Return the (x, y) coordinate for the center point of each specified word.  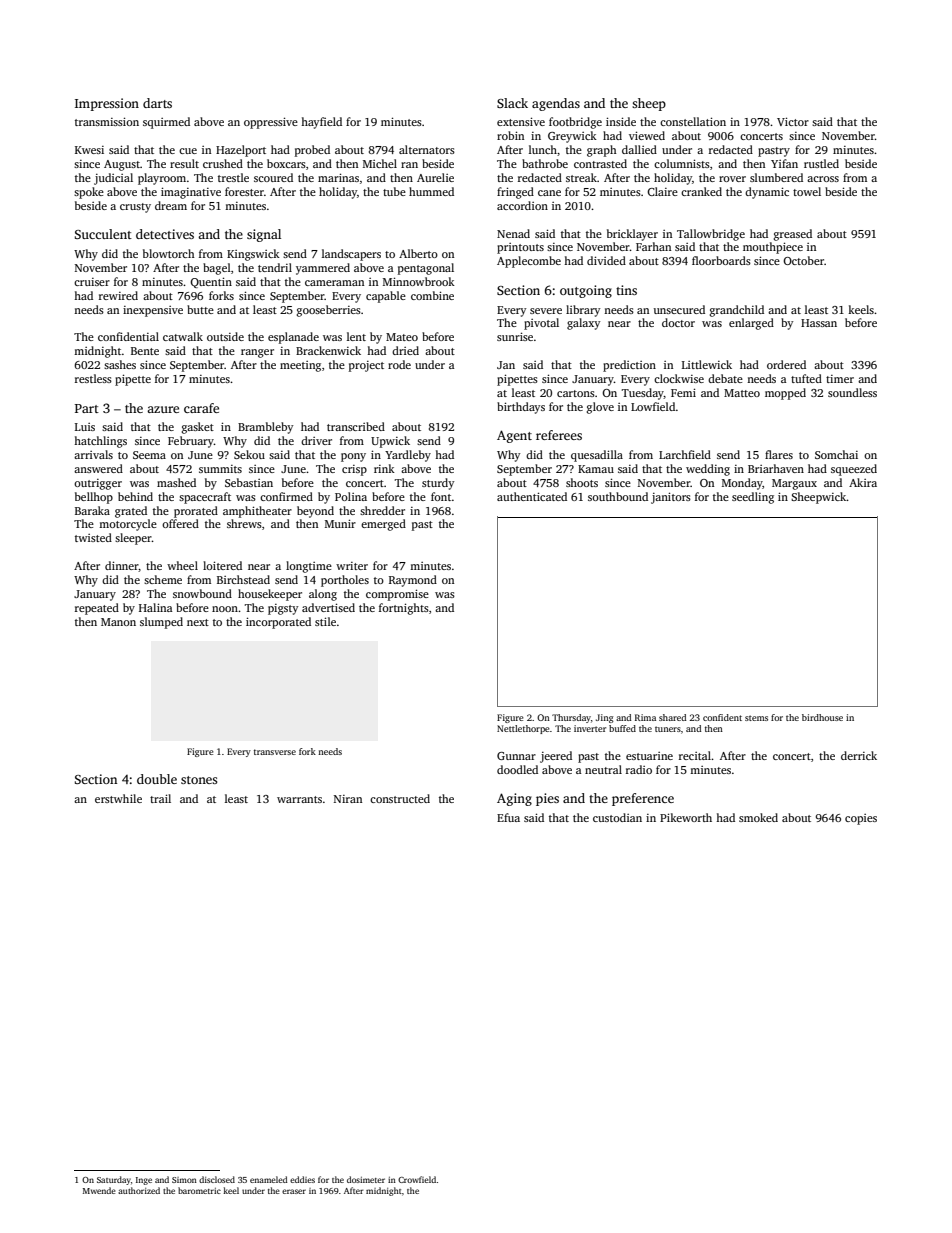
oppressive (271, 123)
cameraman (334, 283)
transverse (275, 752)
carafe (201, 408)
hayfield (321, 123)
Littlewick (707, 364)
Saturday (114, 1180)
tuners (668, 729)
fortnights (404, 609)
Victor (793, 121)
